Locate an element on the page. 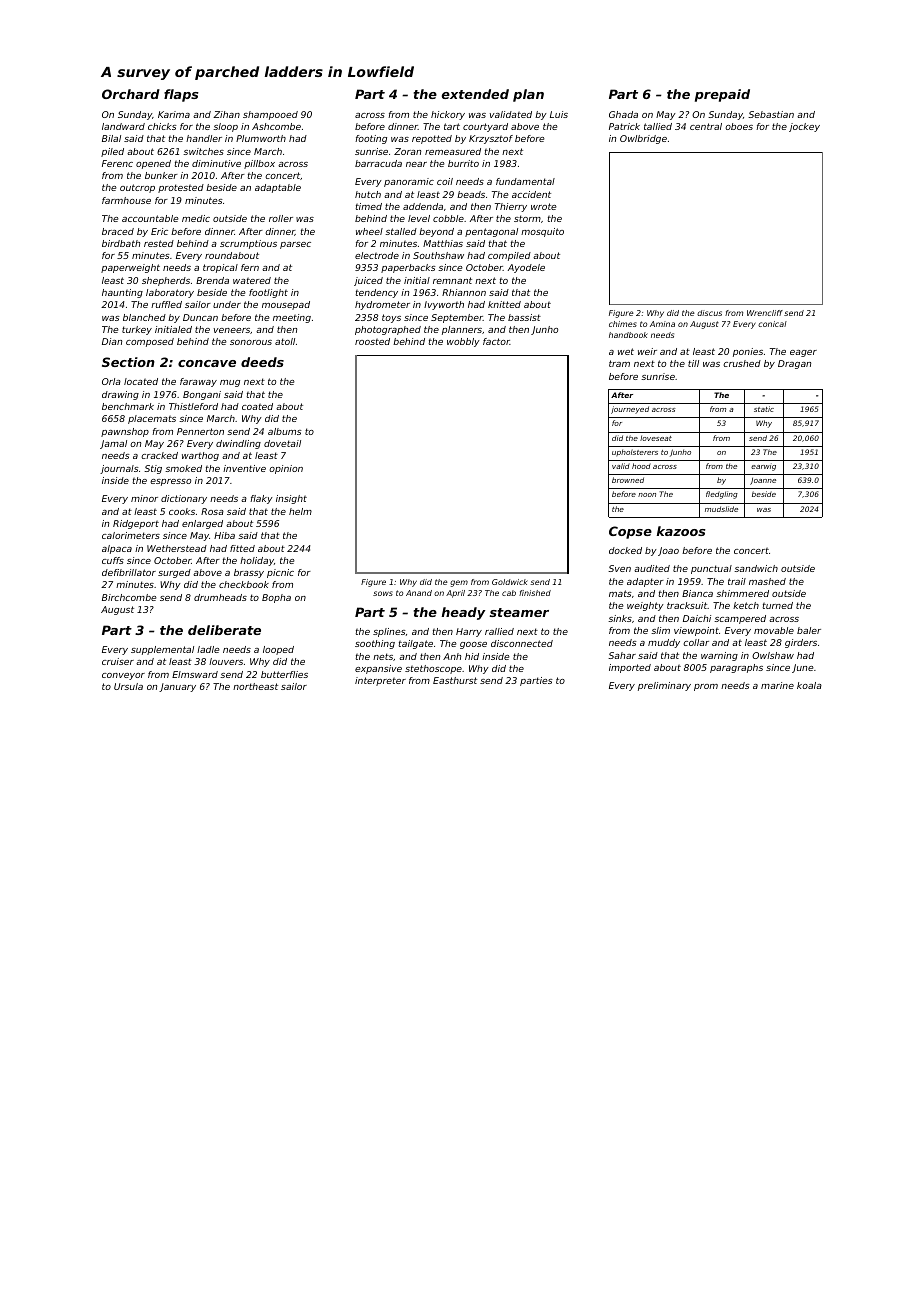 The height and width of the document is (1308, 924). weir is located at coordinates (647, 351).
